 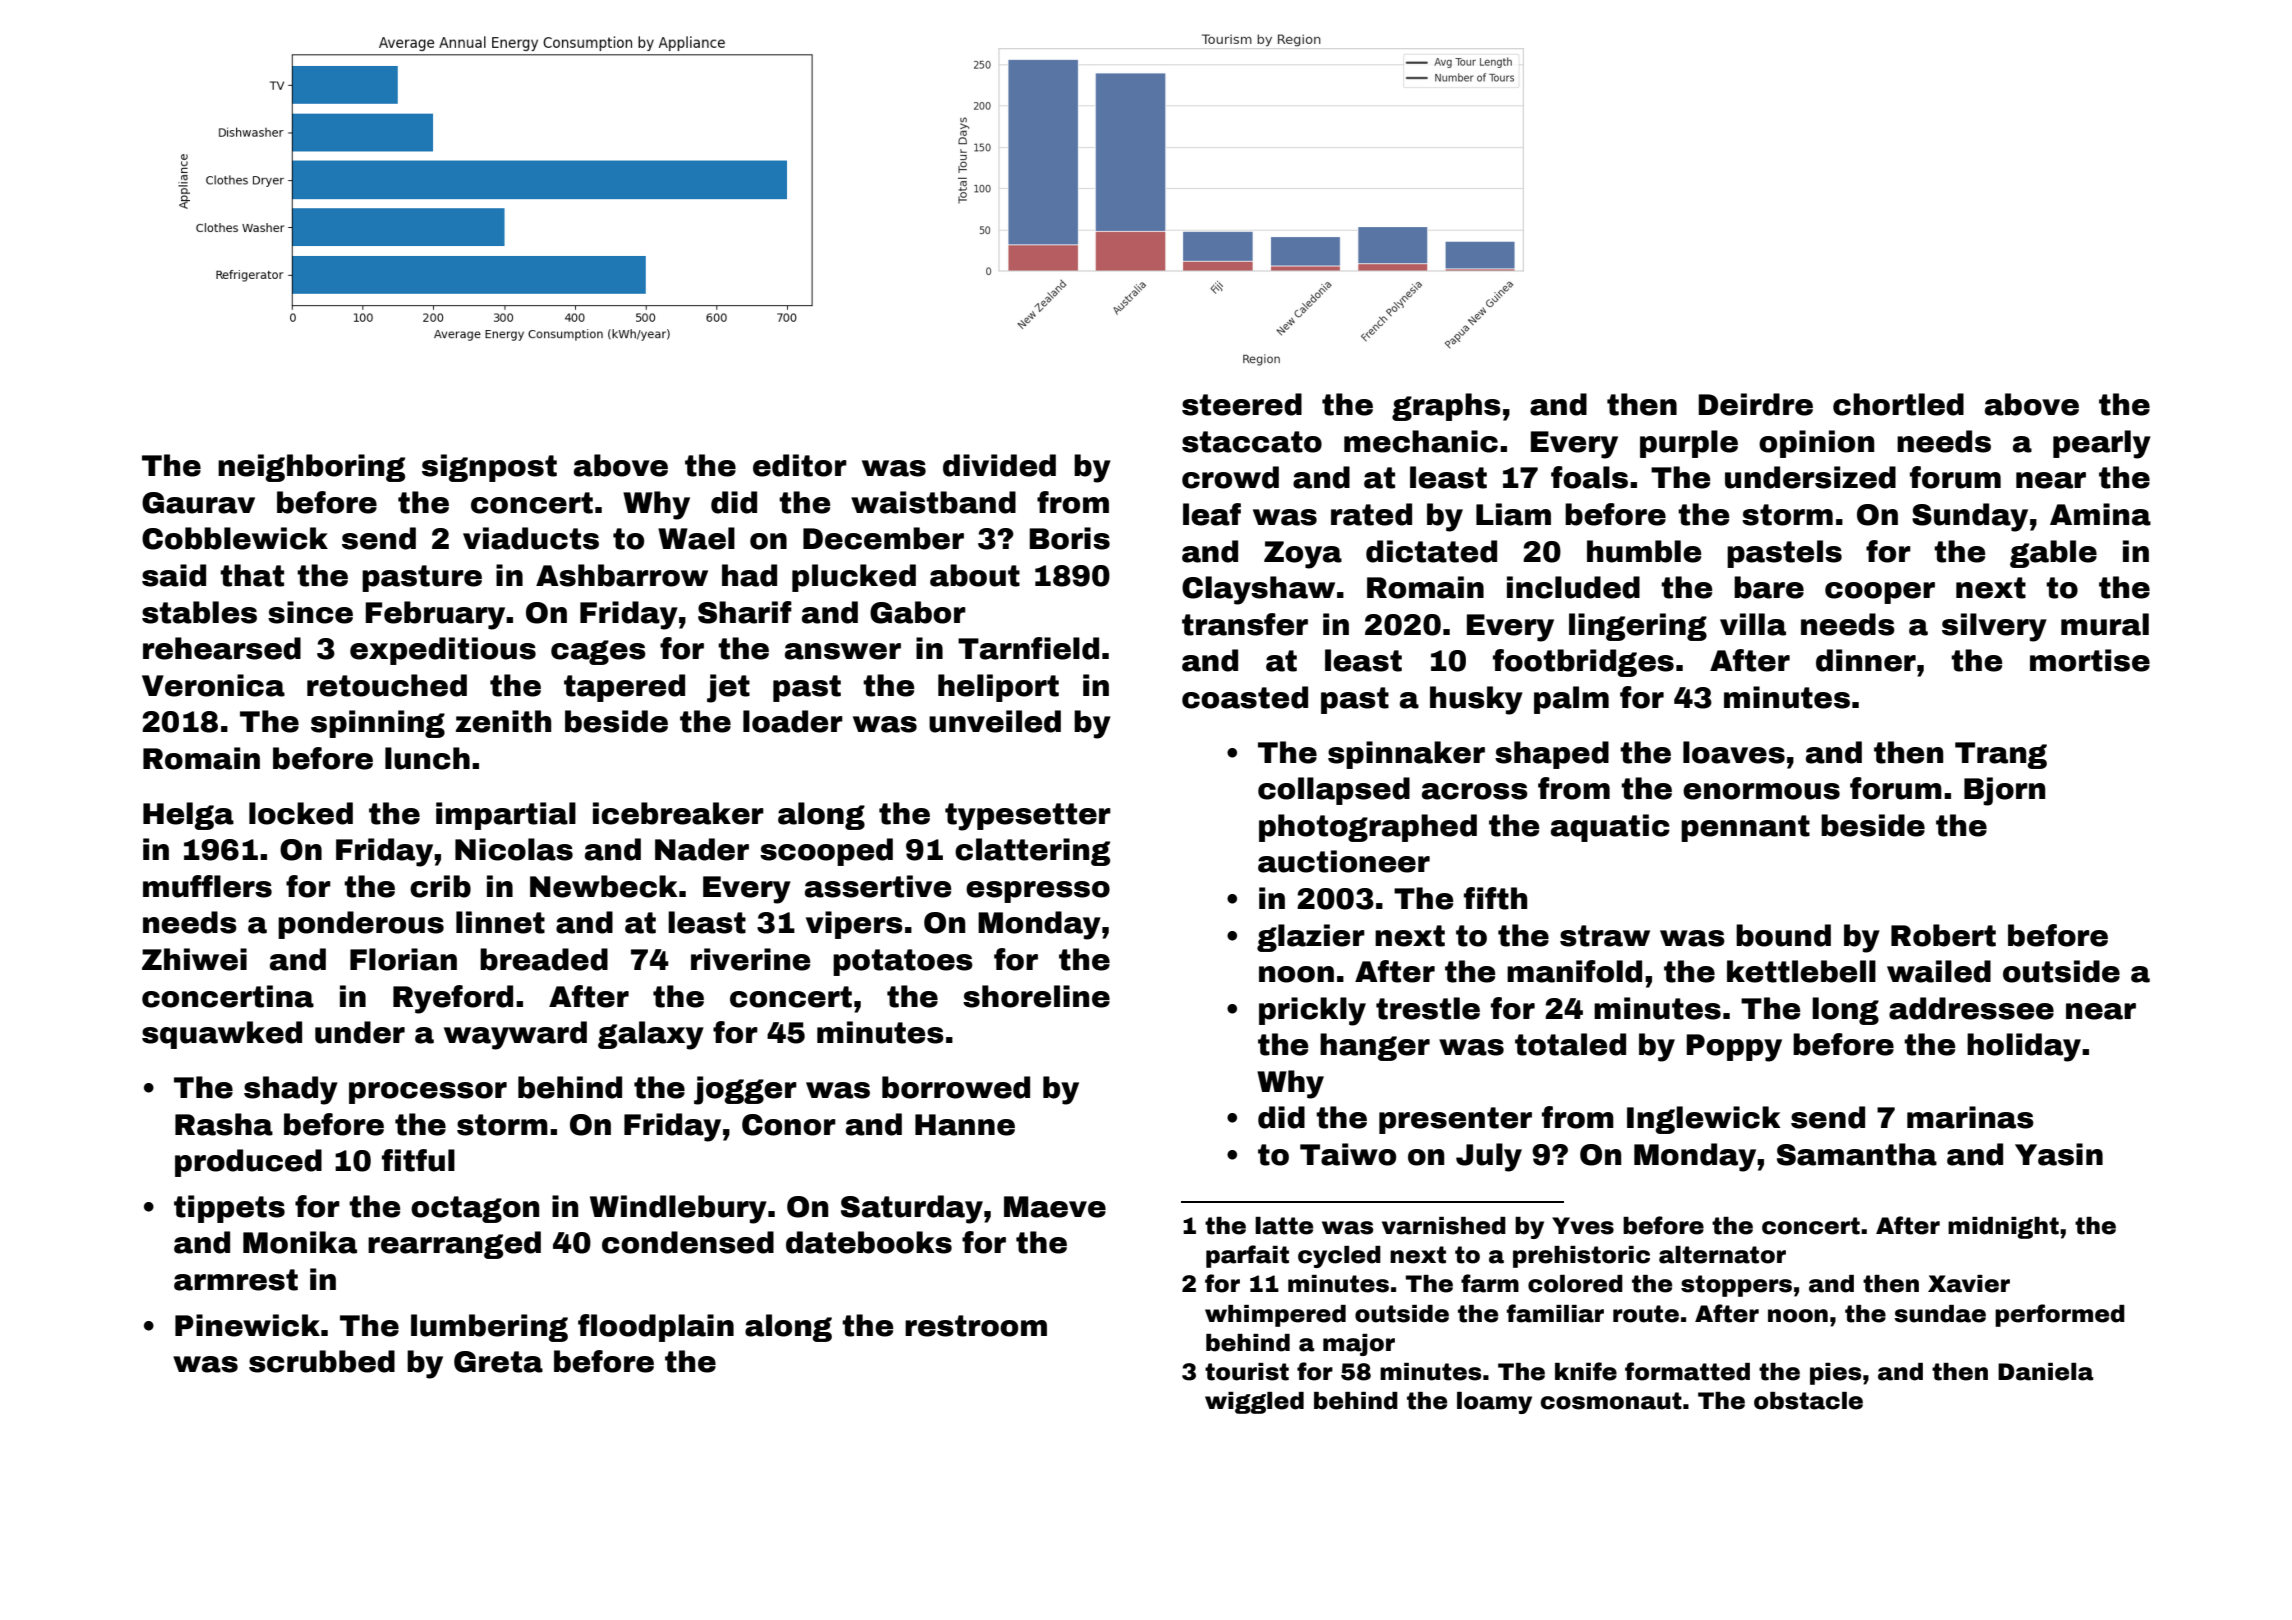 What do you see at coordinates (933, 502) in the screenshot?
I see `waistband` at bounding box center [933, 502].
